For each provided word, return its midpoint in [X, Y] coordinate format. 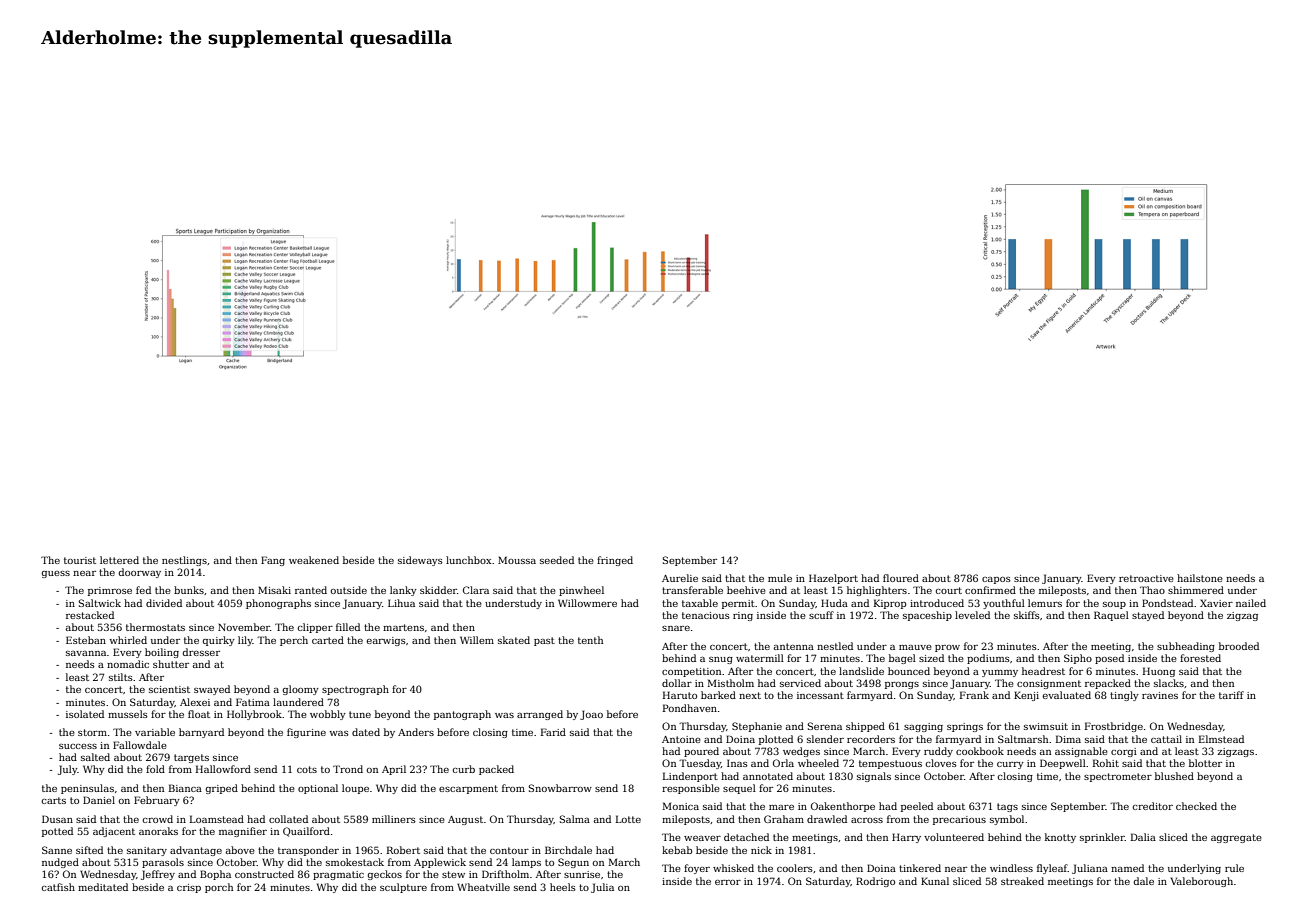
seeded [557, 560]
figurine [306, 733]
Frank [974, 695]
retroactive [1146, 578]
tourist [80, 560]
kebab [677, 850]
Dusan [57, 819]
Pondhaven [690, 708]
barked [718, 695]
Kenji [1026, 696]
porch [219, 888]
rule [1234, 868]
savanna [86, 653]
